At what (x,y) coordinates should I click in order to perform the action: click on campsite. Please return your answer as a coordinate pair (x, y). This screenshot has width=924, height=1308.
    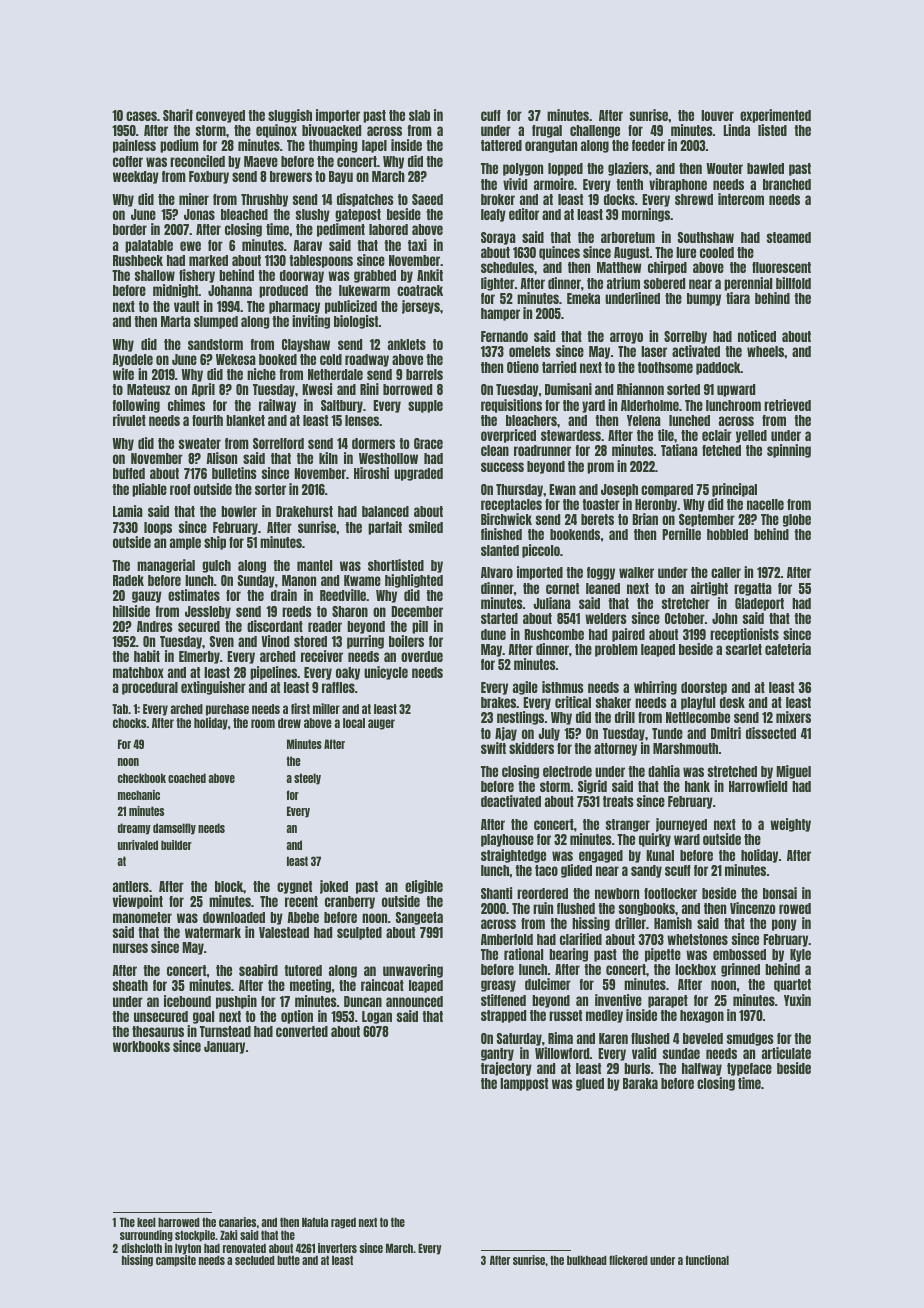
    Looking at the image, I should click on (176, 1261).
